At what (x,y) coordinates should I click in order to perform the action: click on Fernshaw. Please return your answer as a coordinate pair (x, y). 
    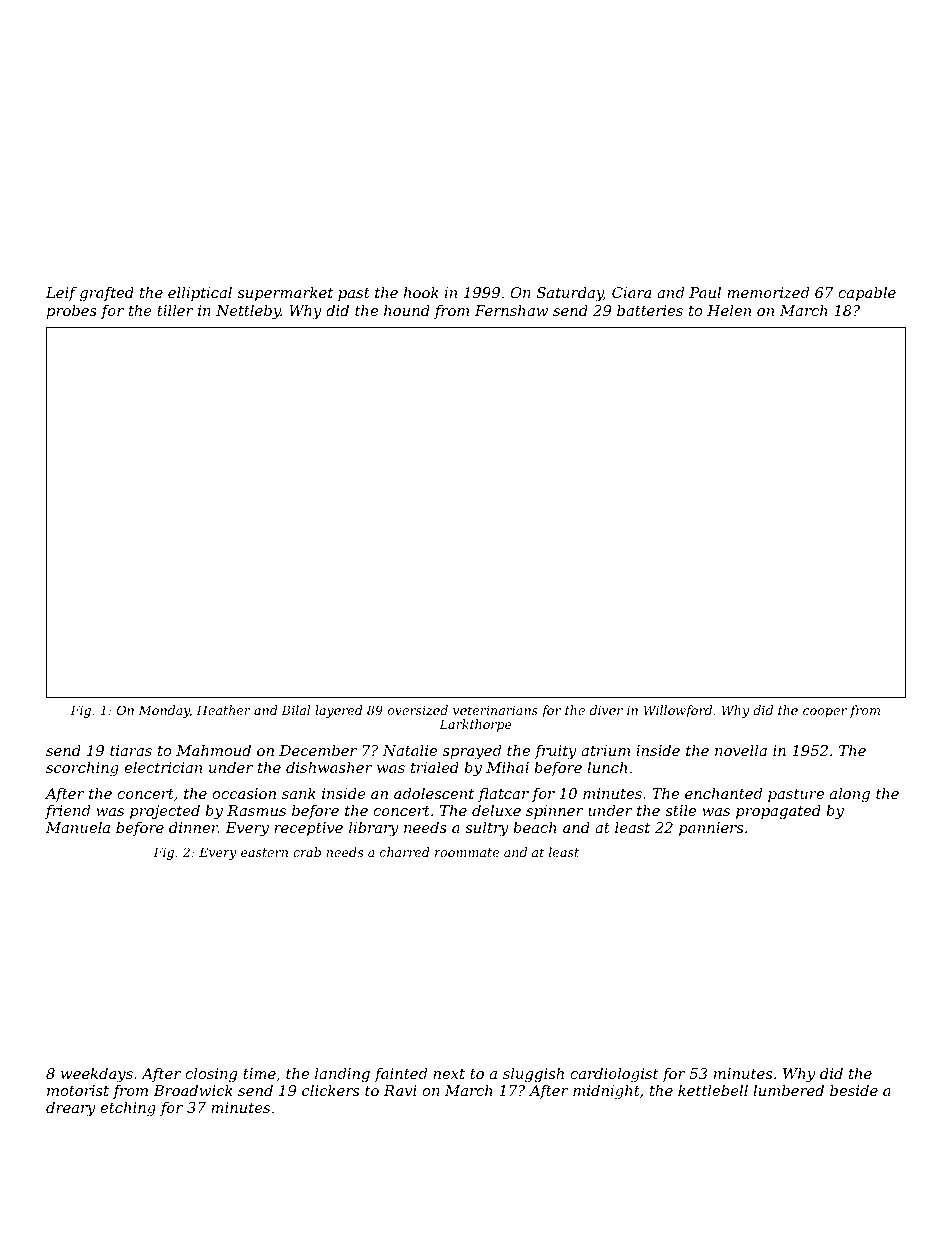
    Looking at the image, I should click on (511, 310).
